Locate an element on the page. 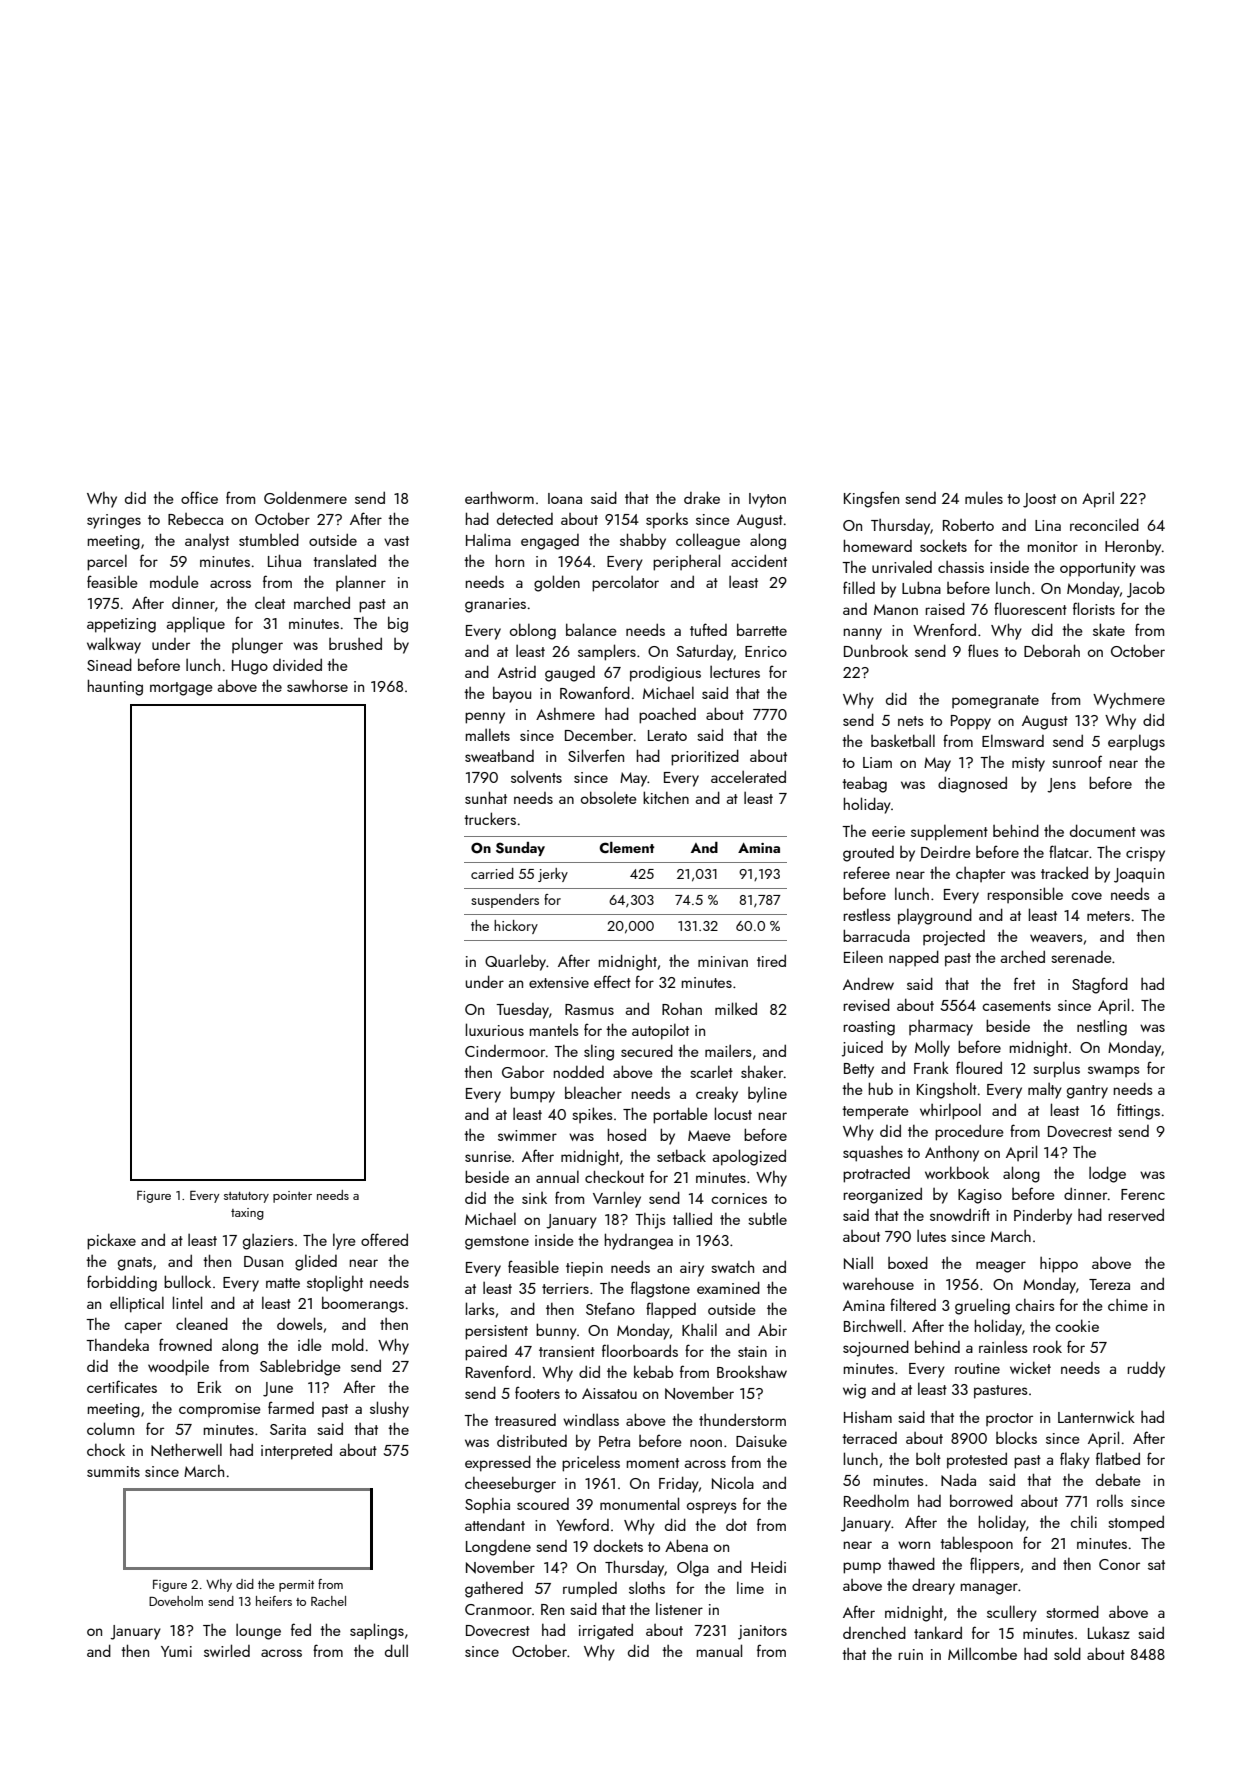 This image has height=1771, width=1252. syringes is located at coordinates (114, 521).
